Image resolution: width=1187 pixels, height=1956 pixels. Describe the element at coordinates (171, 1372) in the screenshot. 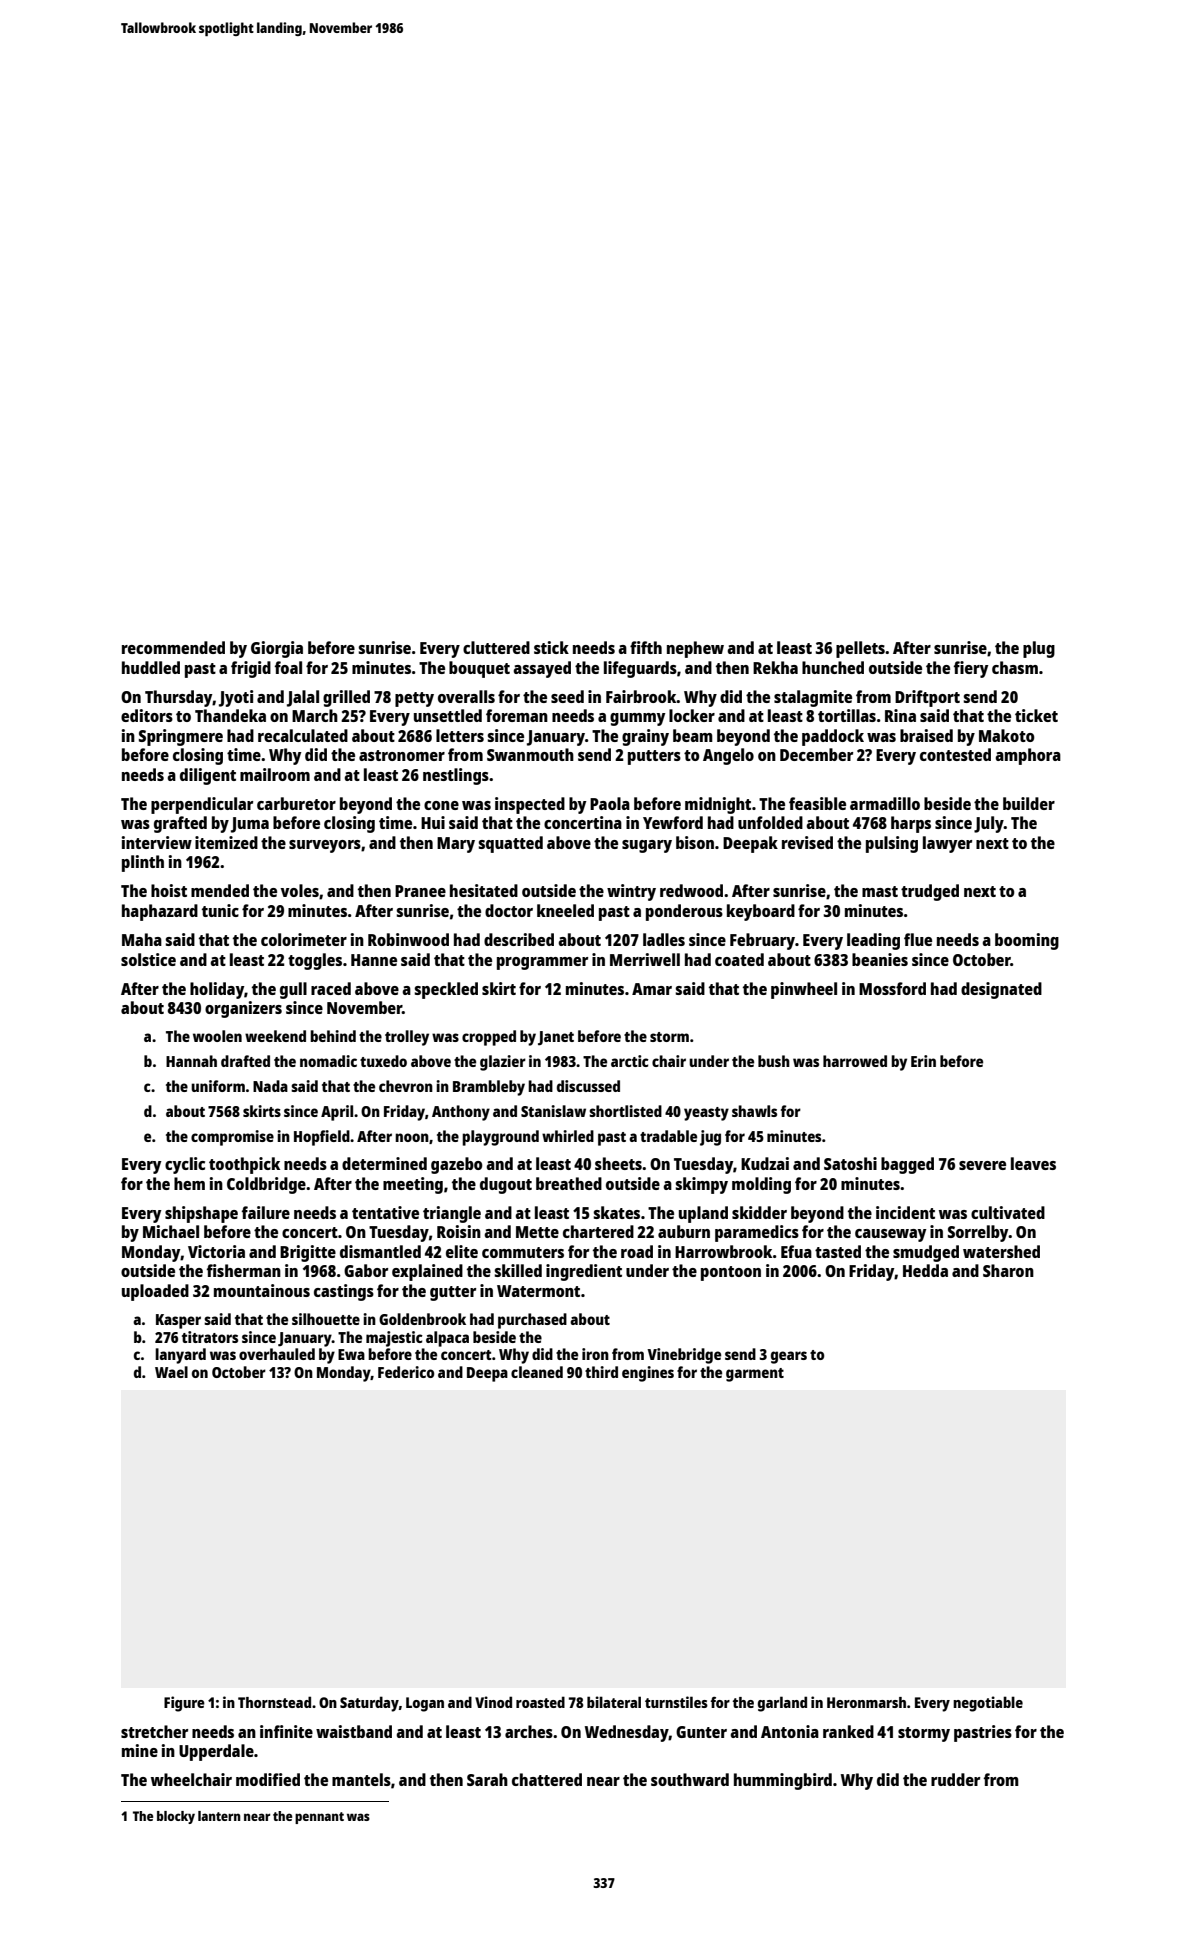

I see `Wael` at that location.
